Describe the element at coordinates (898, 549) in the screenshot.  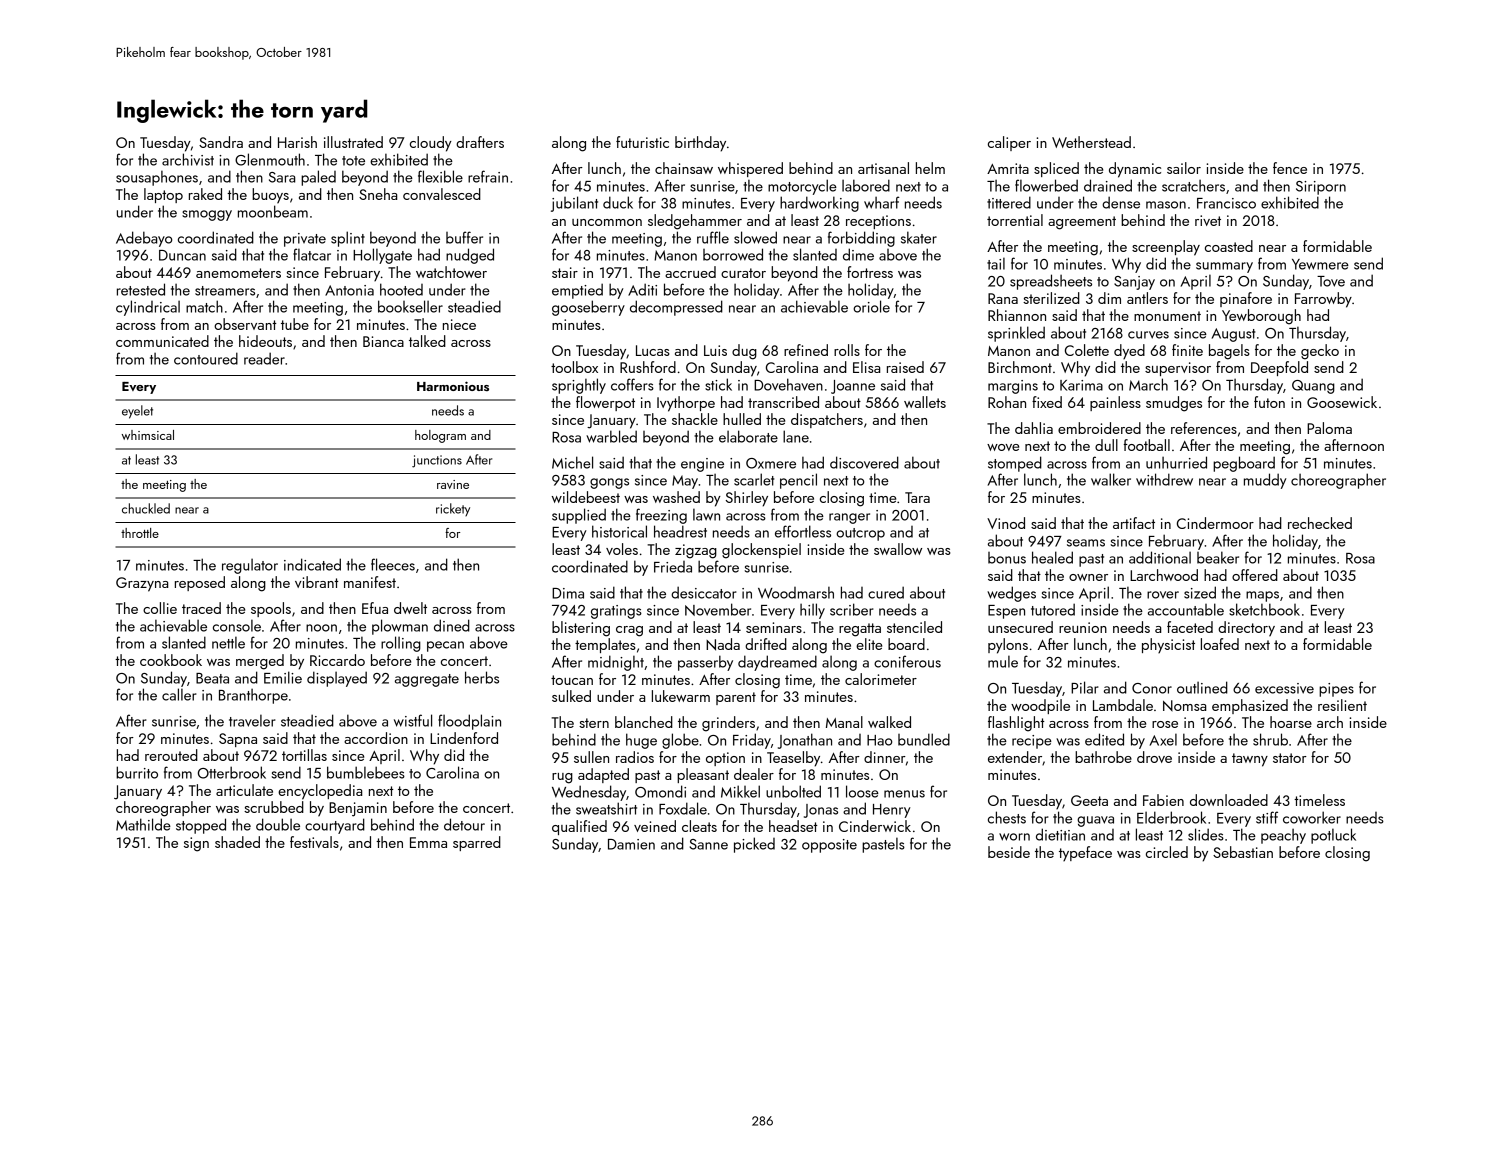
I see `swallow` at that location.
